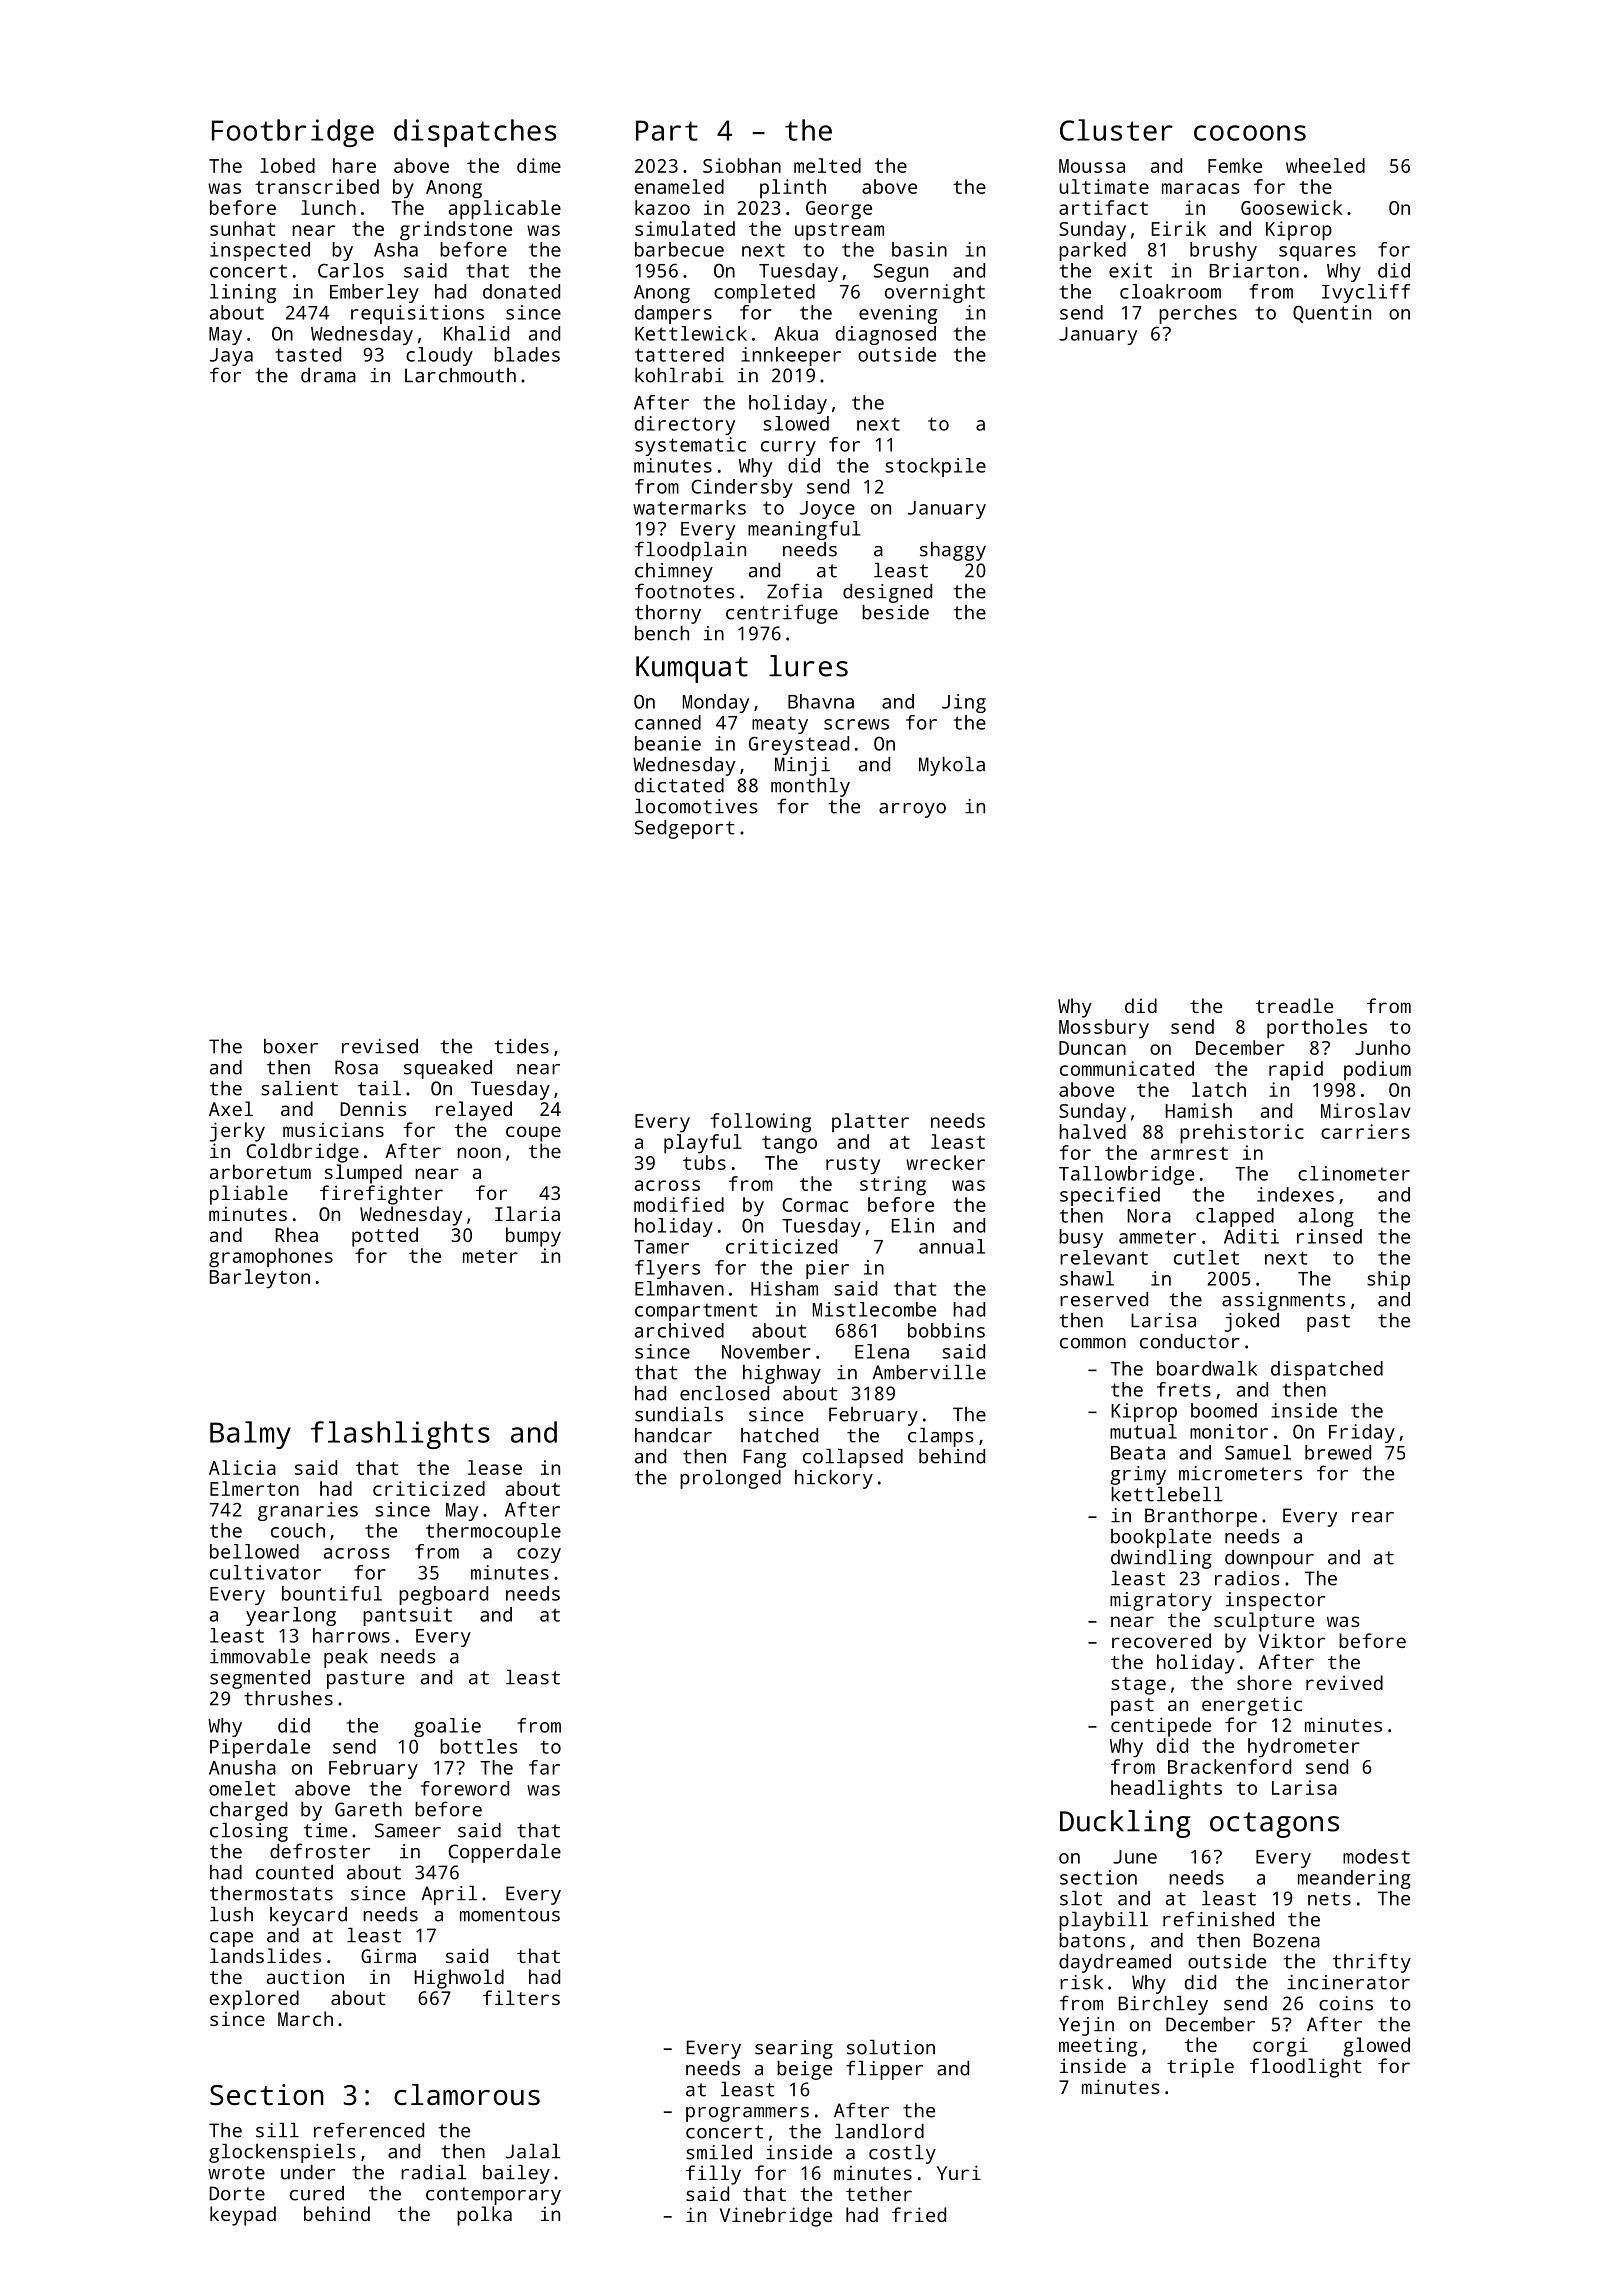 The height and width of the image is (2292, 1620). What do you see at coordinates (827, 165) in the image?
I see `melted` at bounding box center [827, 165].
